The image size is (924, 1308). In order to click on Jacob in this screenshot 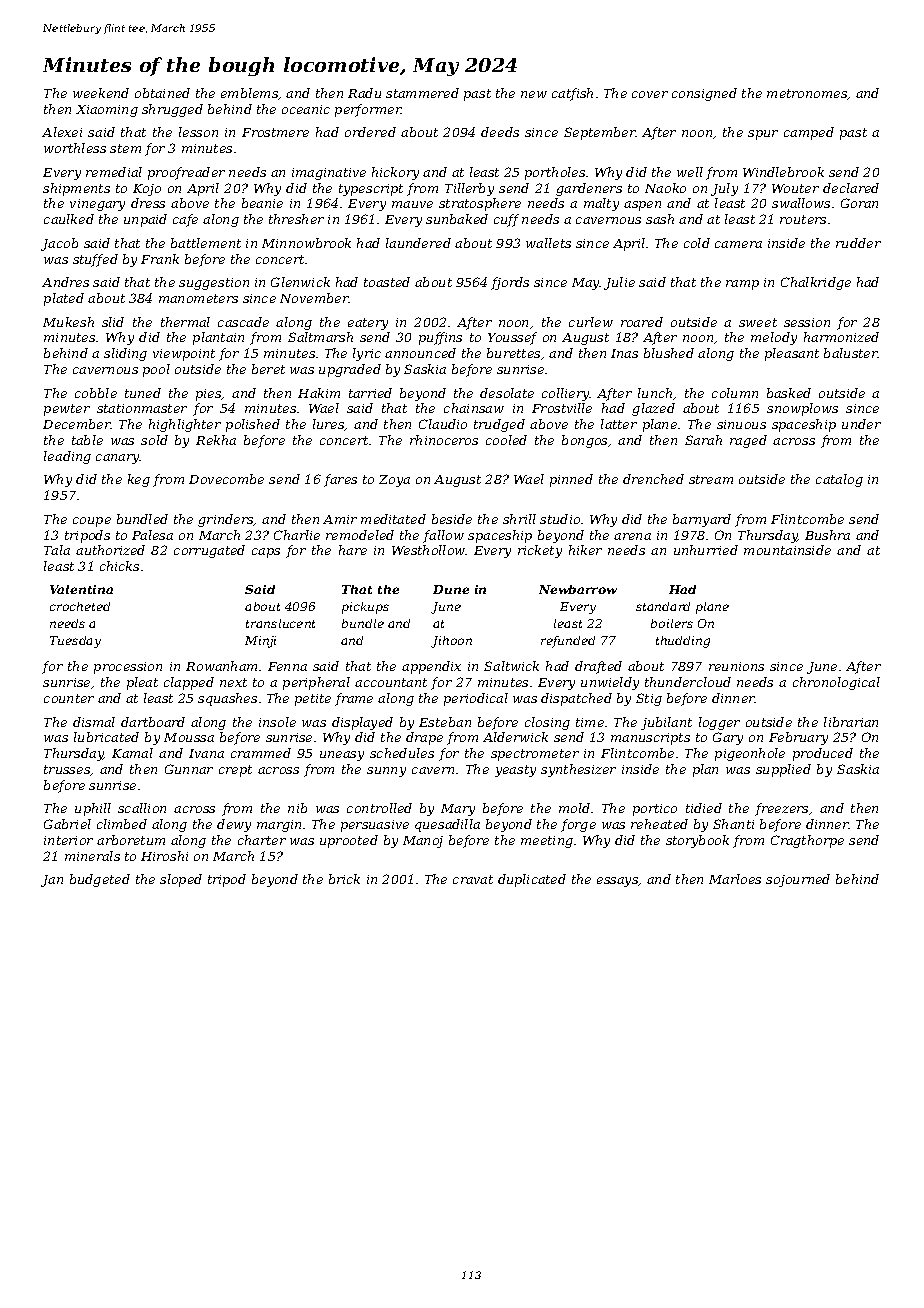, I will do `click(59, 244)`.
